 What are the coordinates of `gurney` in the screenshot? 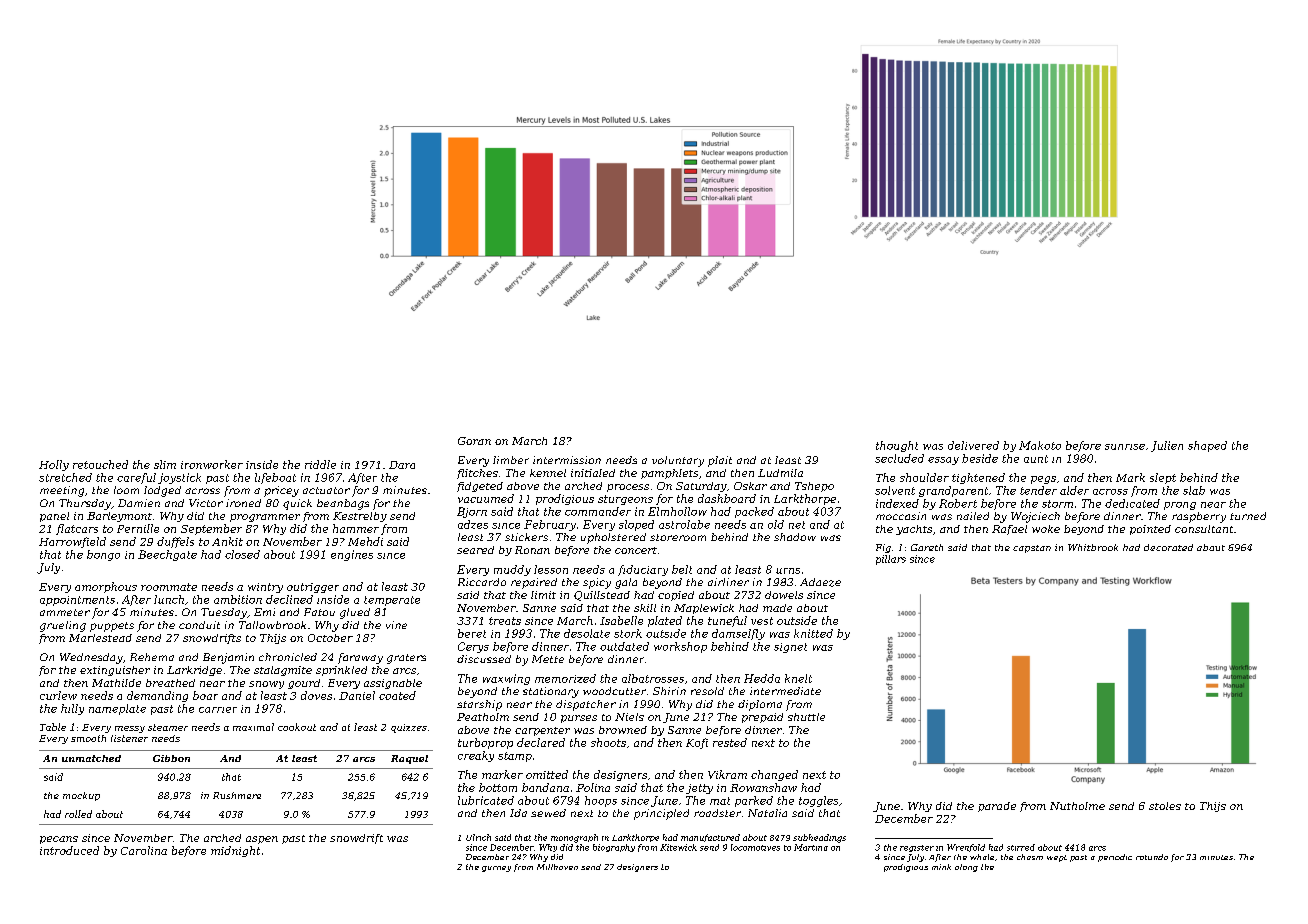 It's located at (496, 869).
